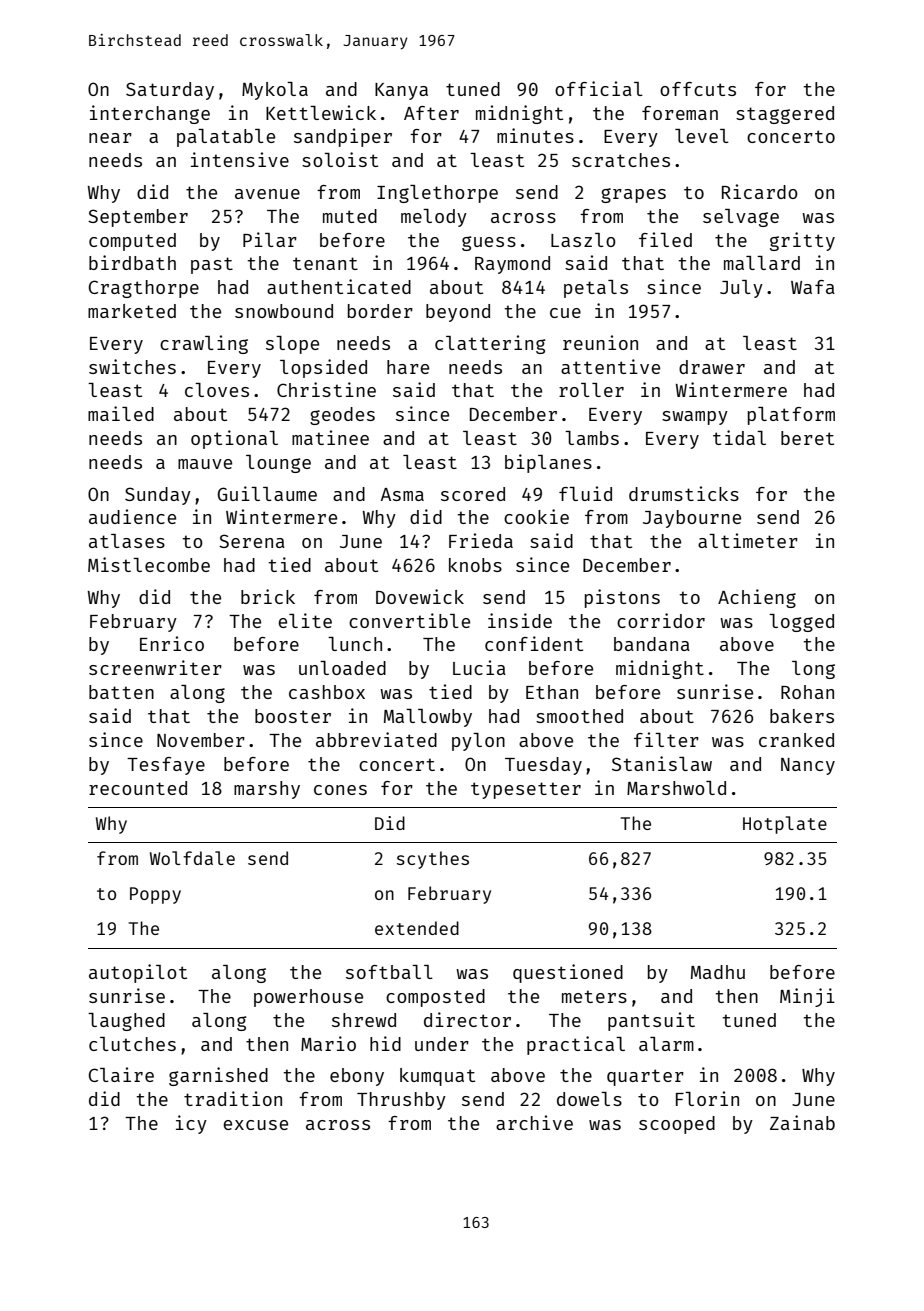  Describe the element at coordinates (467, 1019) in the screenshot. I see `director` at that location.
